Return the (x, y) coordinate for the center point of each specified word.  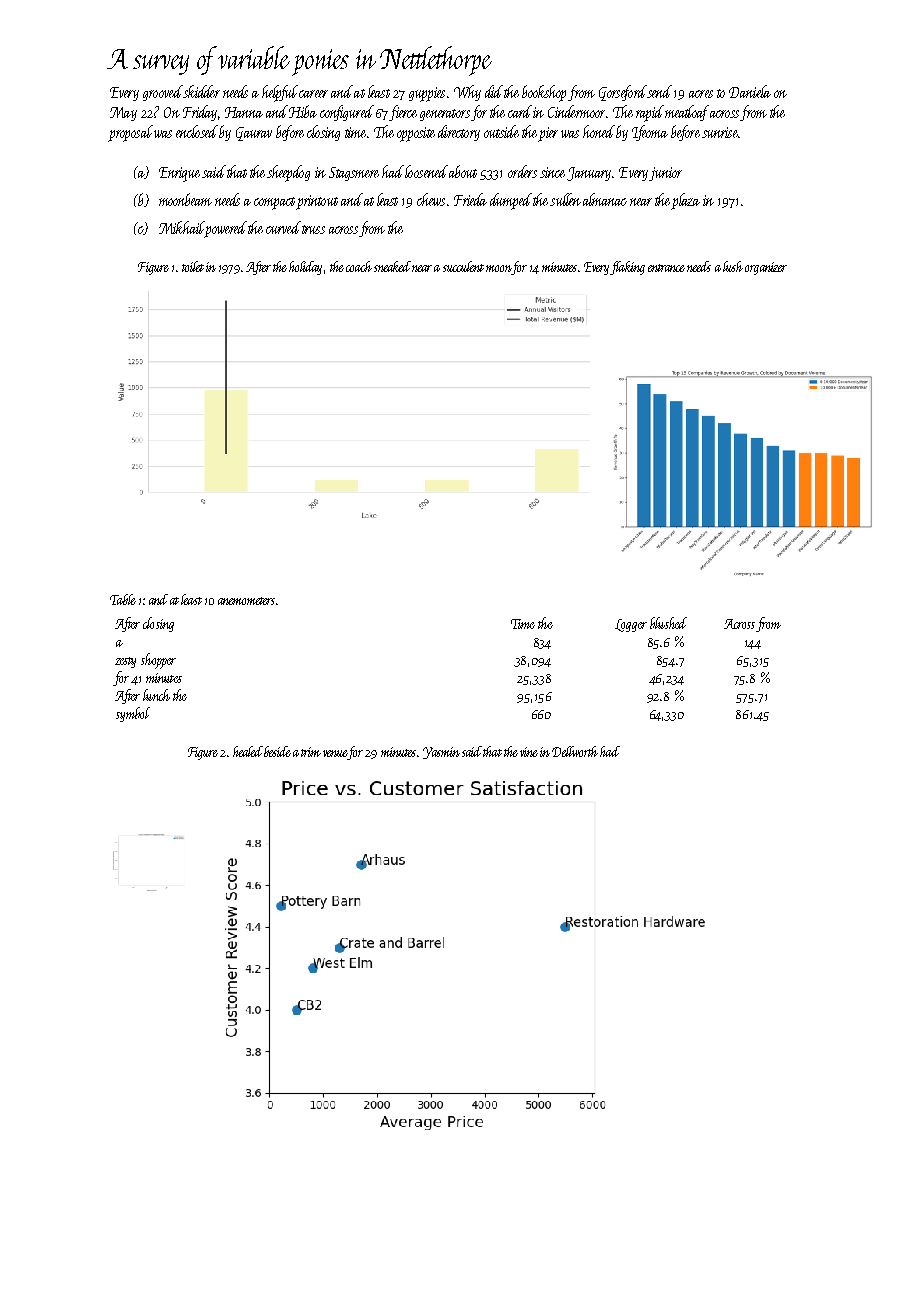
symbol (133, 714)
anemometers (246, 601)
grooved (163, 93)
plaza (685, 201)
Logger (631, 625)
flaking (627, 268)
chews (431, 199)
